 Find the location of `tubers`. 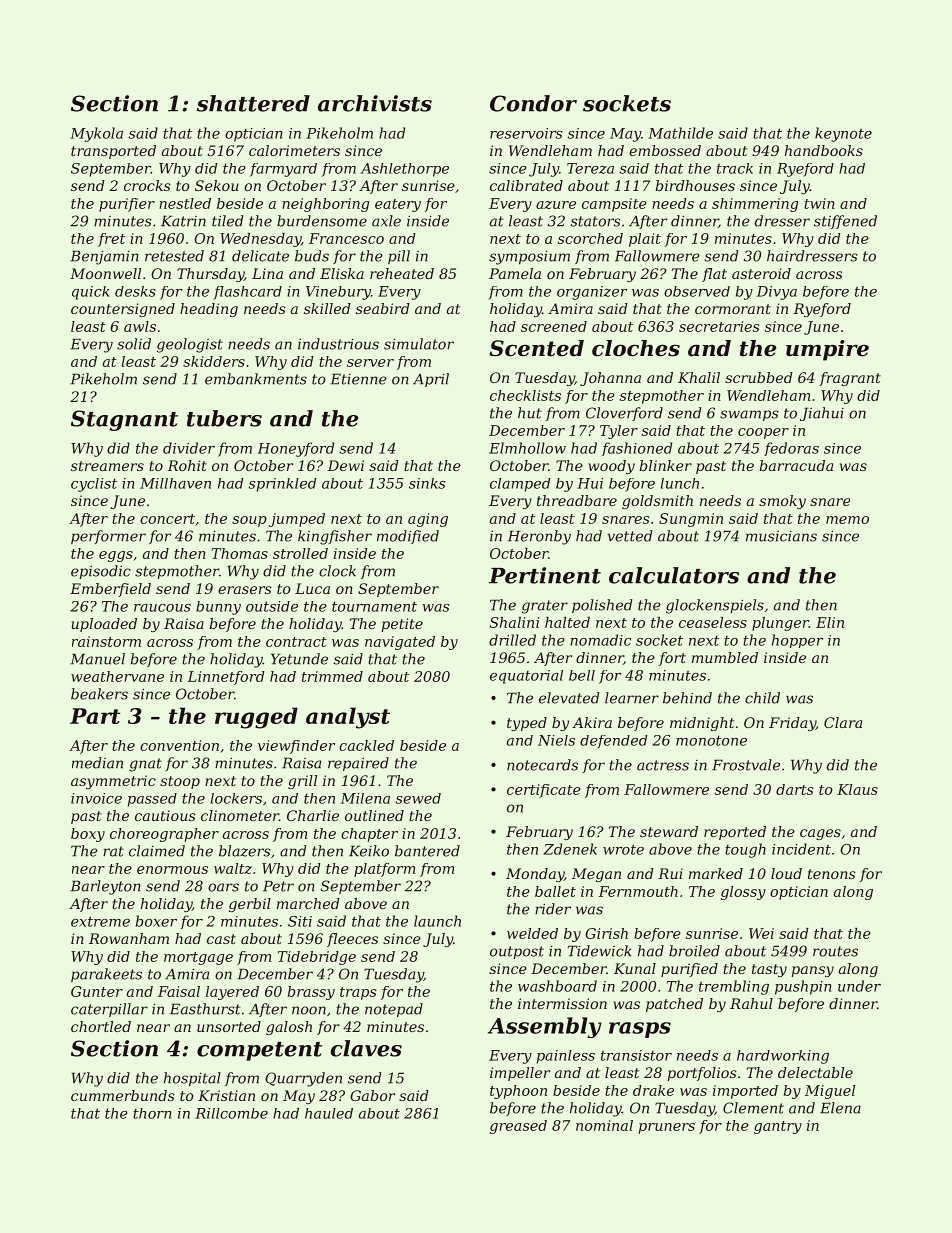

tubers is located at coordinates (224, 418).
